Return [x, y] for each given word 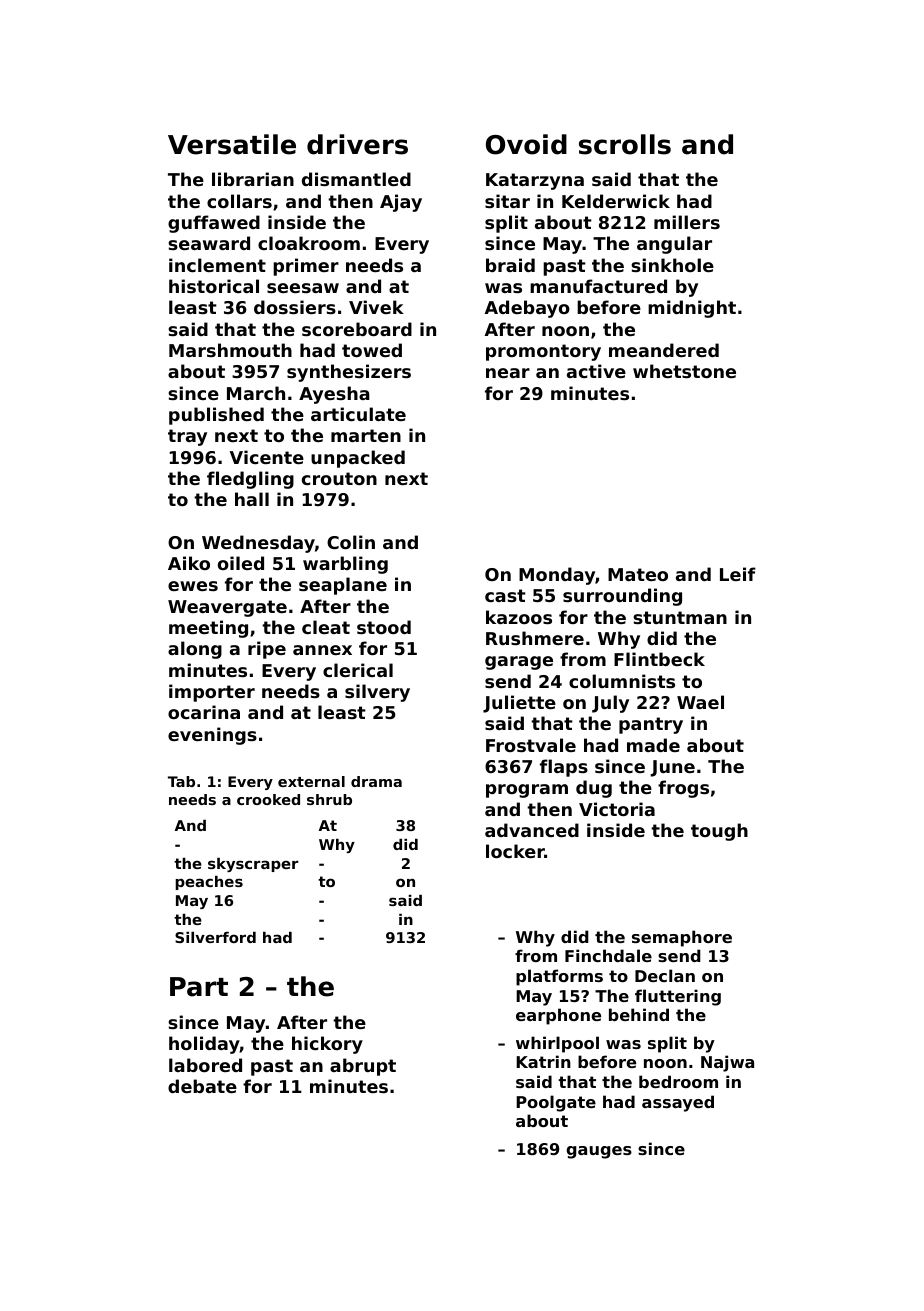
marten [366, 435]
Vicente [267, 457]
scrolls [625, 144]
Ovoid [526, 144]
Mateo [638, 574]
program [527, 791]
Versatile [232, 144]
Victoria [617, 809]
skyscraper [253, 865]
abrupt [363, 1067]
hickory [327, 1045]
